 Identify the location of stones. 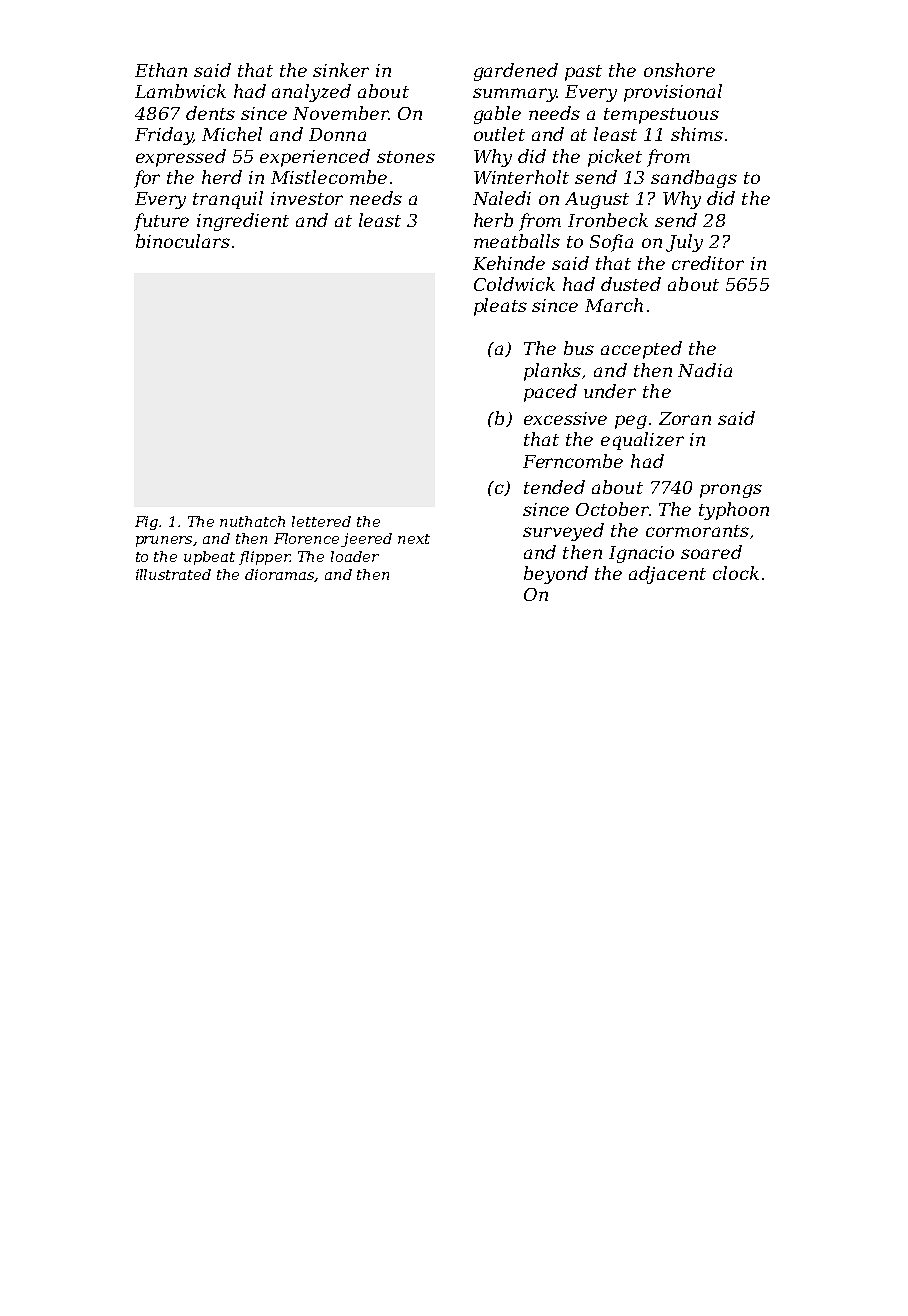
(406, 157).
